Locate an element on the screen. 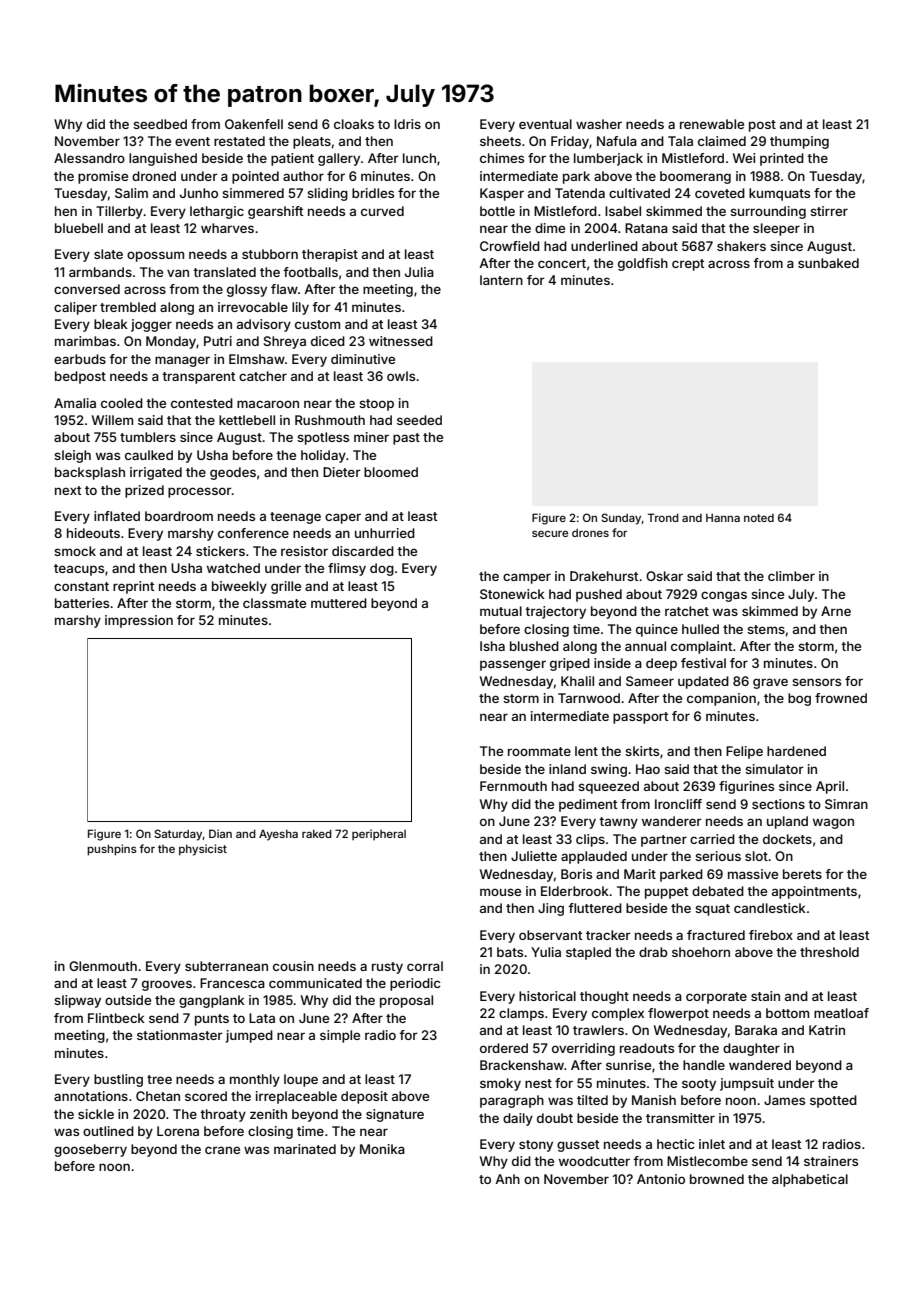 This screenshot has height=1308, width=924. trembled is located at coordinates (128, 307).
